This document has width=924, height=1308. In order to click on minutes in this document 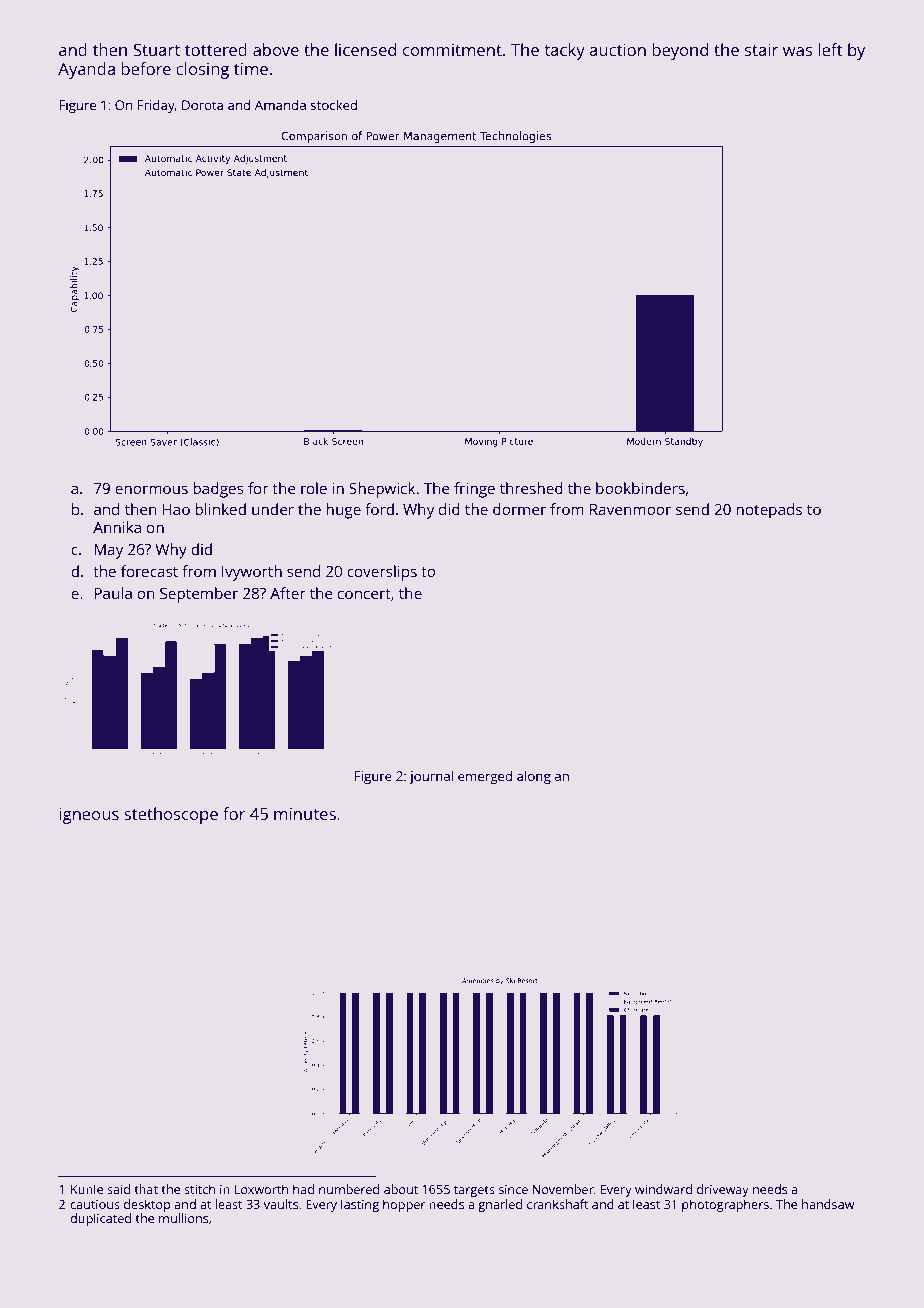, I will do `click(305, 814)`.
